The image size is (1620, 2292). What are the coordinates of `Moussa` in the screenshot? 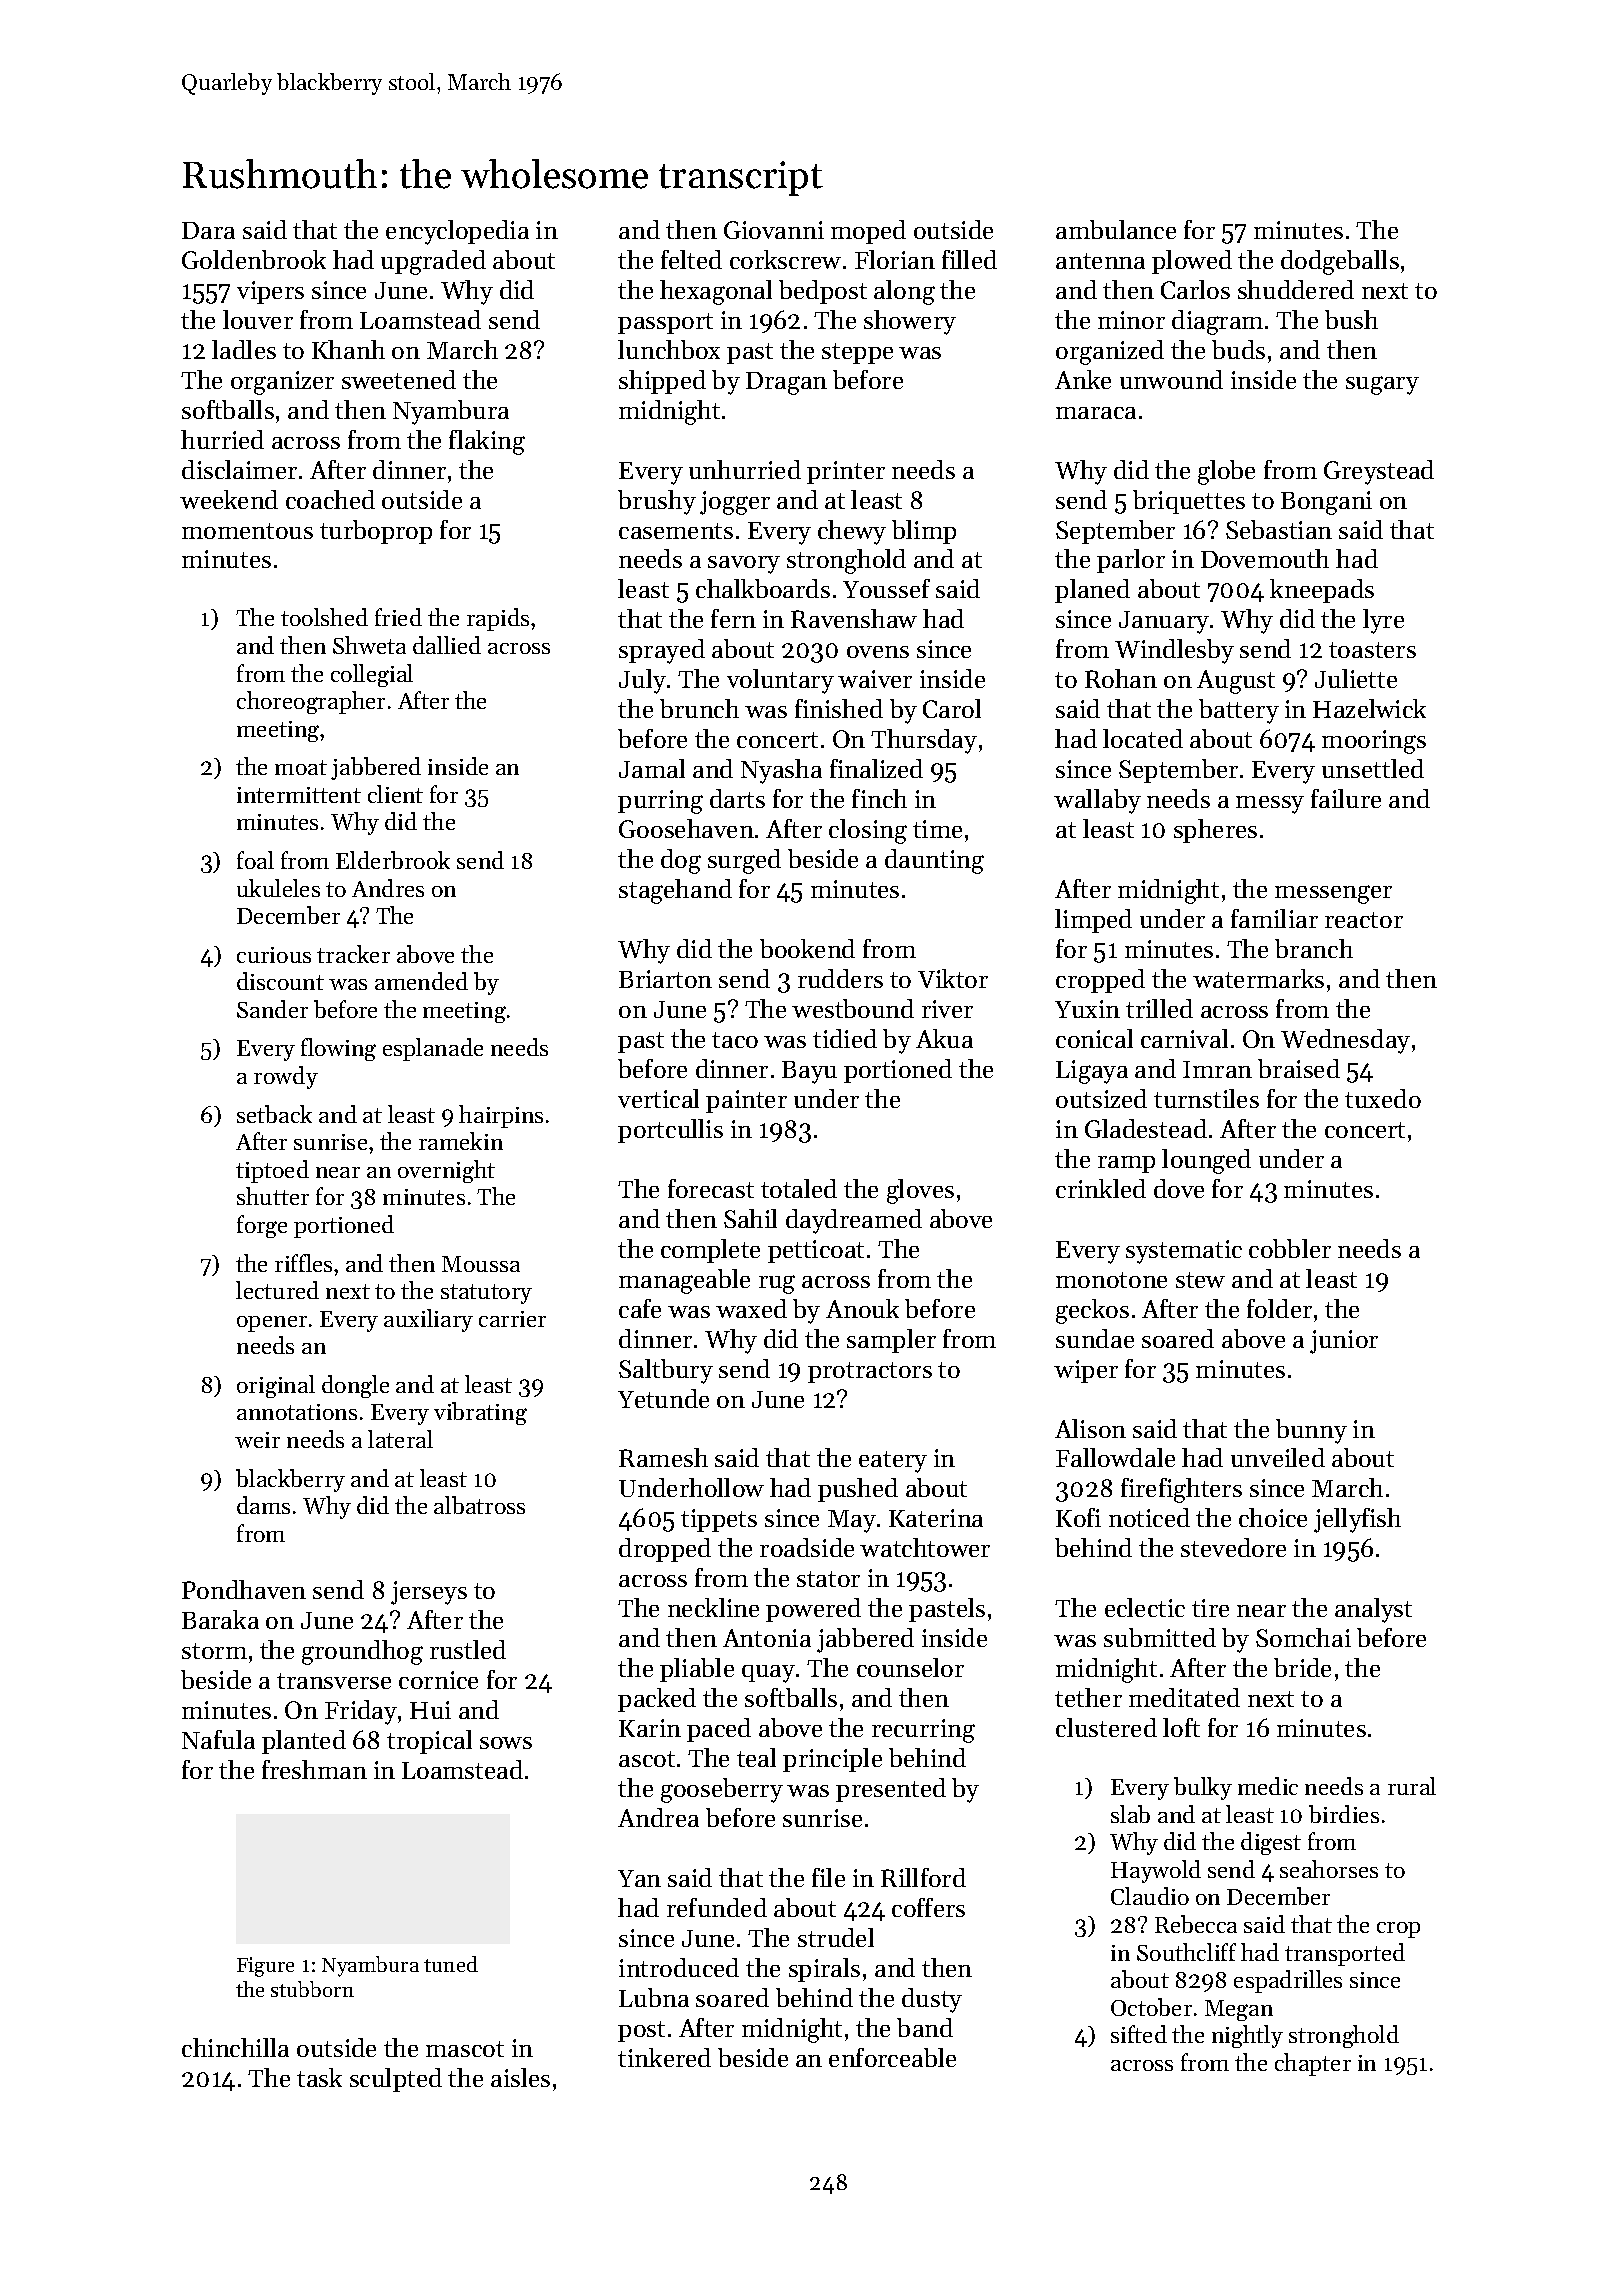 It's located at (481, 1264).
